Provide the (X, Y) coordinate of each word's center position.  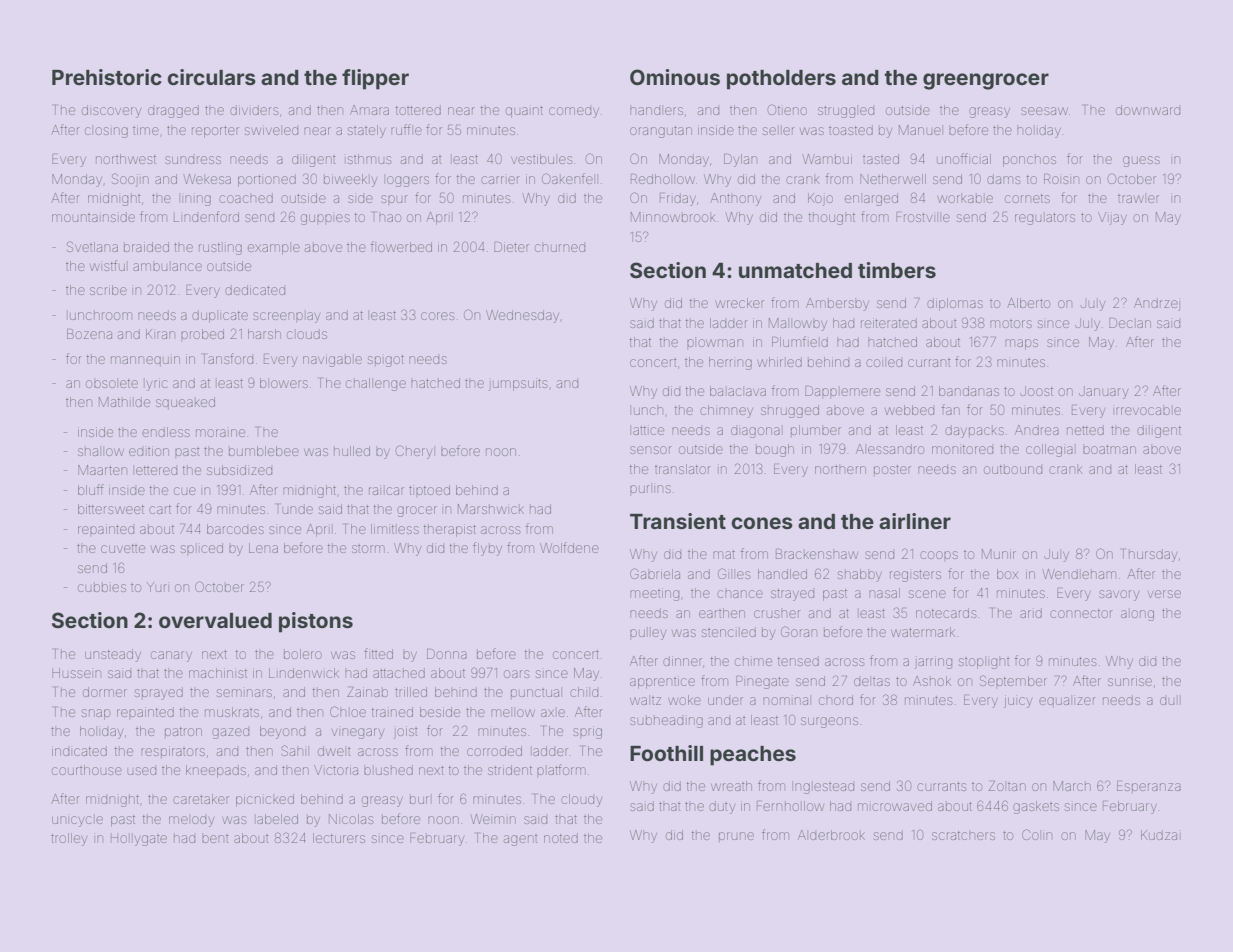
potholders (781, 80)
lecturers (339, 838)
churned (560, 248)
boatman (1109, 449)
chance (740, 594)
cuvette (123, 548)
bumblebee (264, 451)
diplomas (955, 304)
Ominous (675, 77)
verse (1164, 594)
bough (775, 450)
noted (561, 838)
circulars (211, 77)
